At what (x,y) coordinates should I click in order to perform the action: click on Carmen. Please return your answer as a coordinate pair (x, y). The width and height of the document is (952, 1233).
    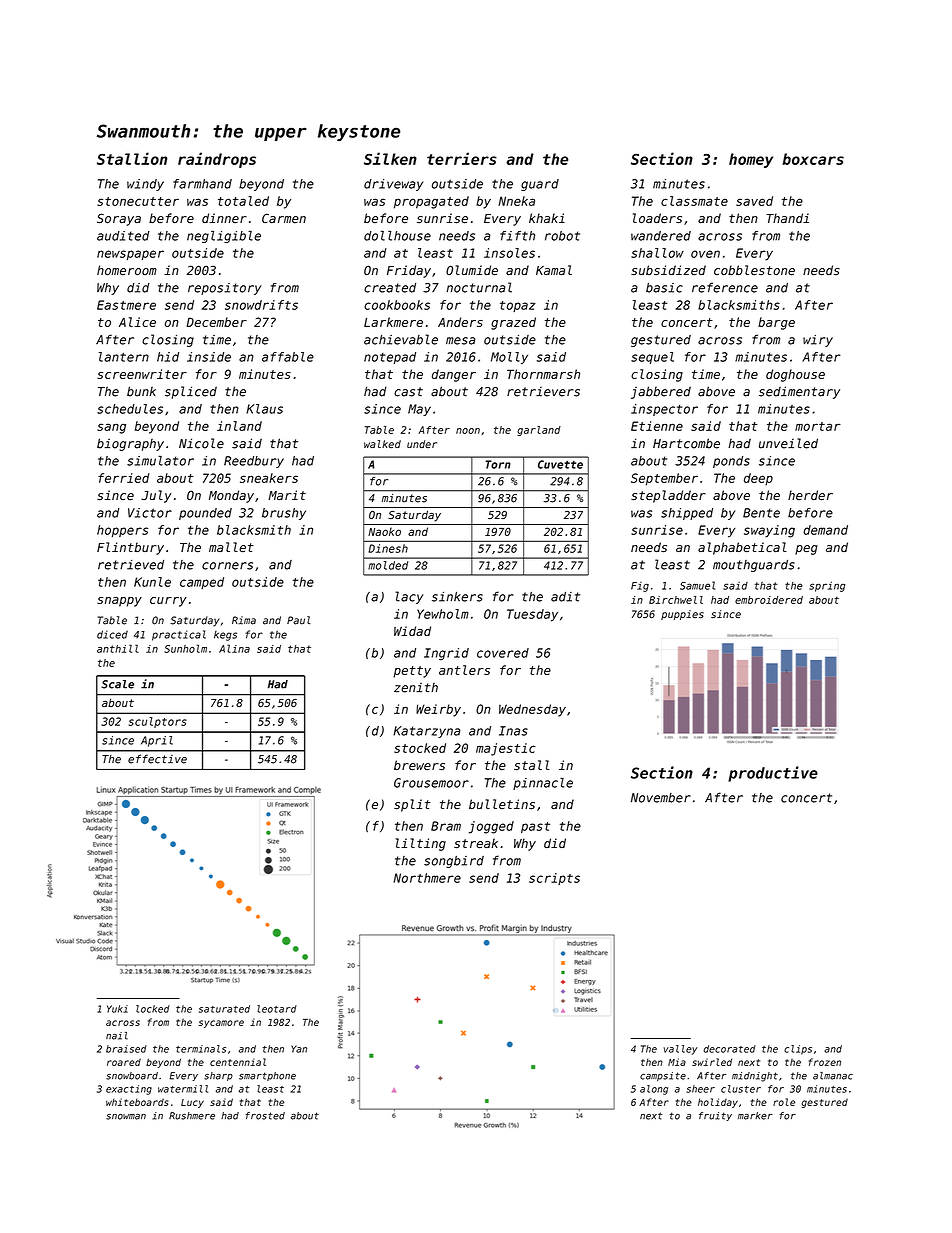
    Looking at the image, I should click on (284, 218).
